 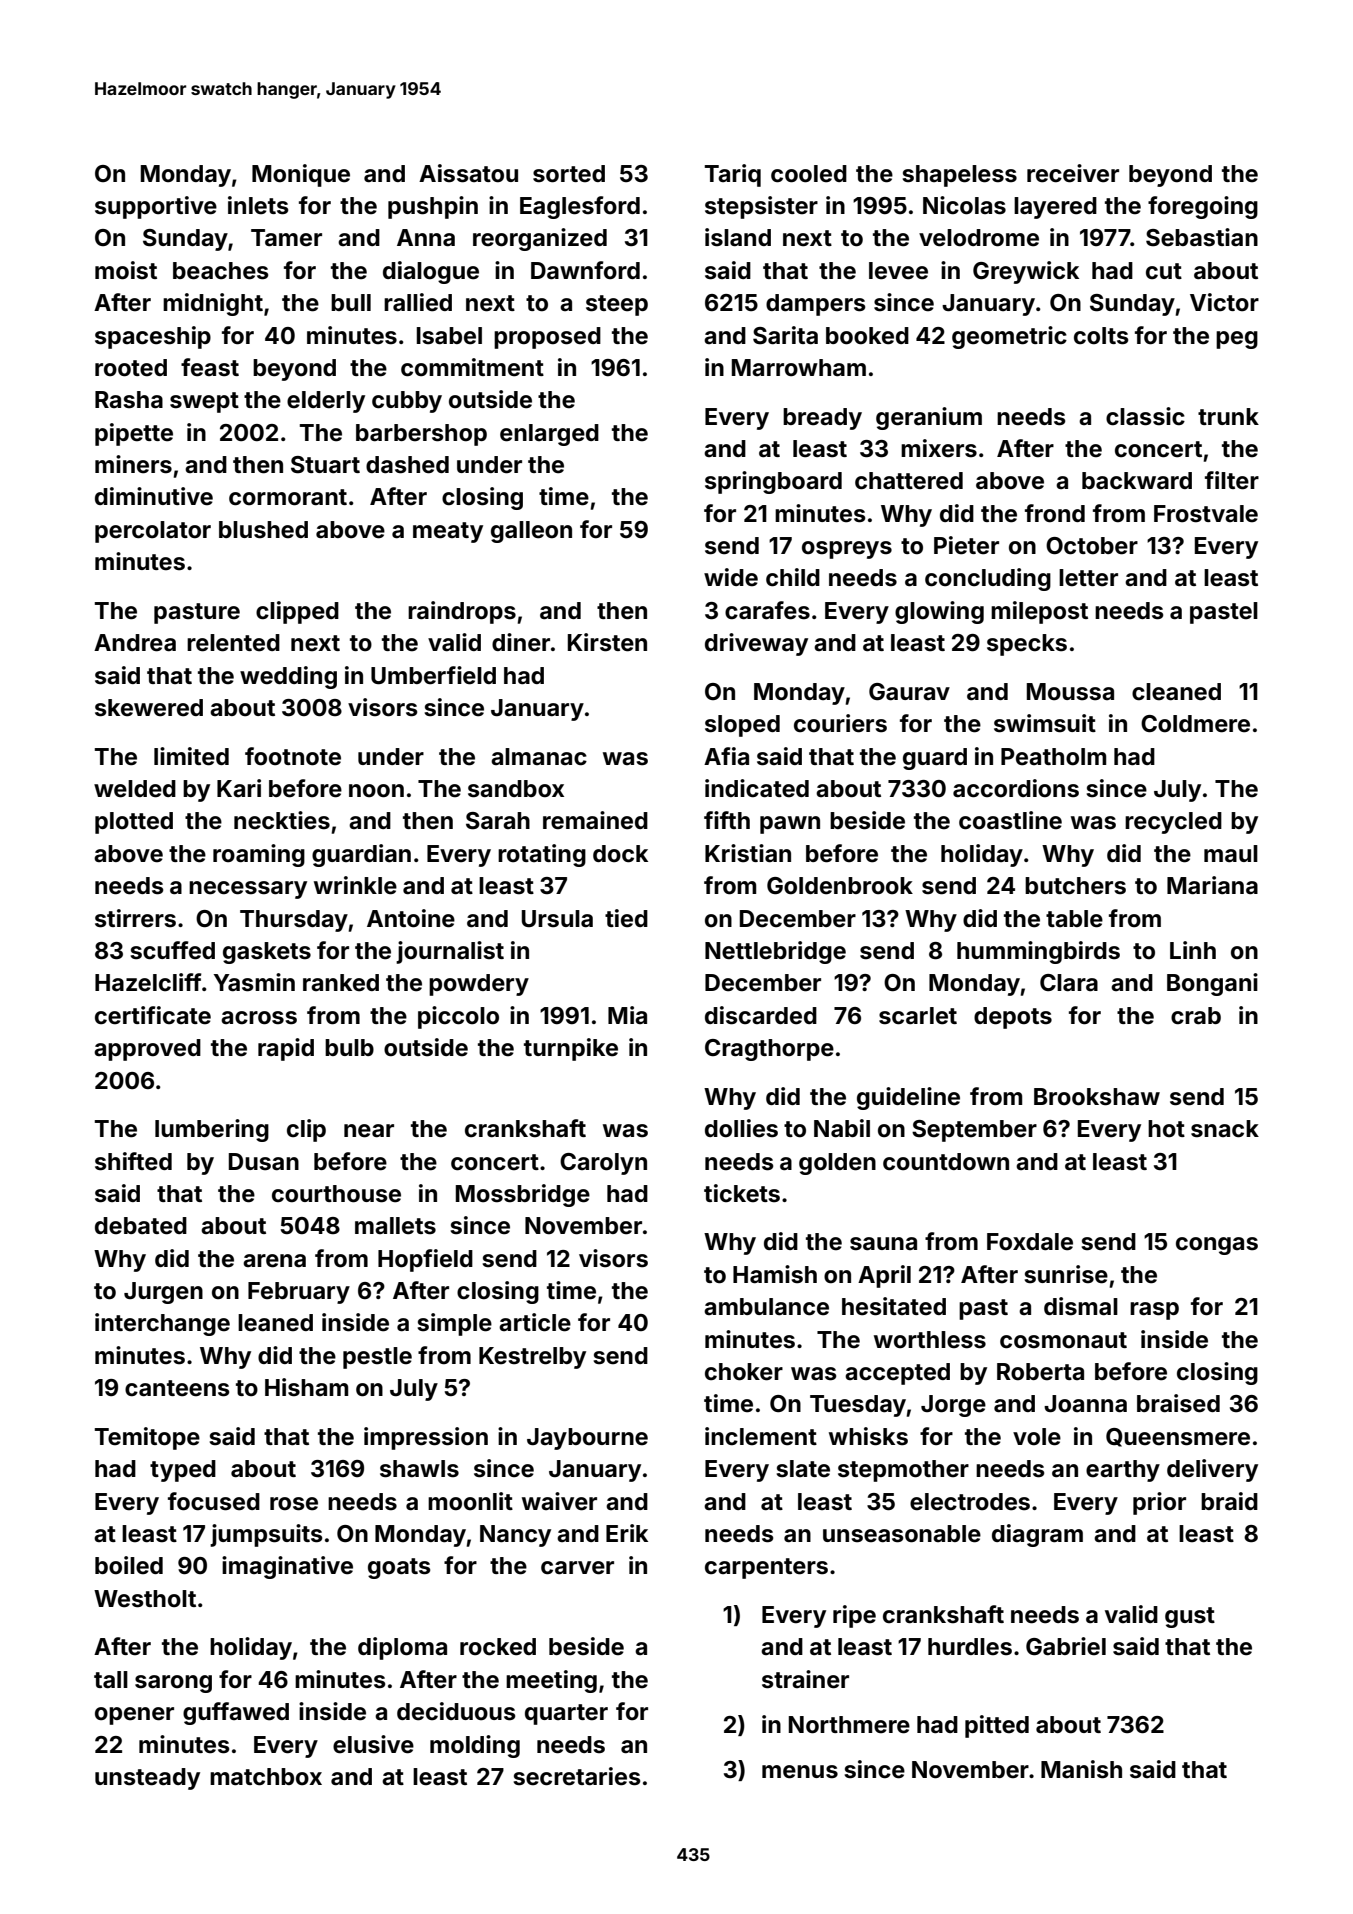 I want to click on lumbering, so click(x=212, y=1130).
